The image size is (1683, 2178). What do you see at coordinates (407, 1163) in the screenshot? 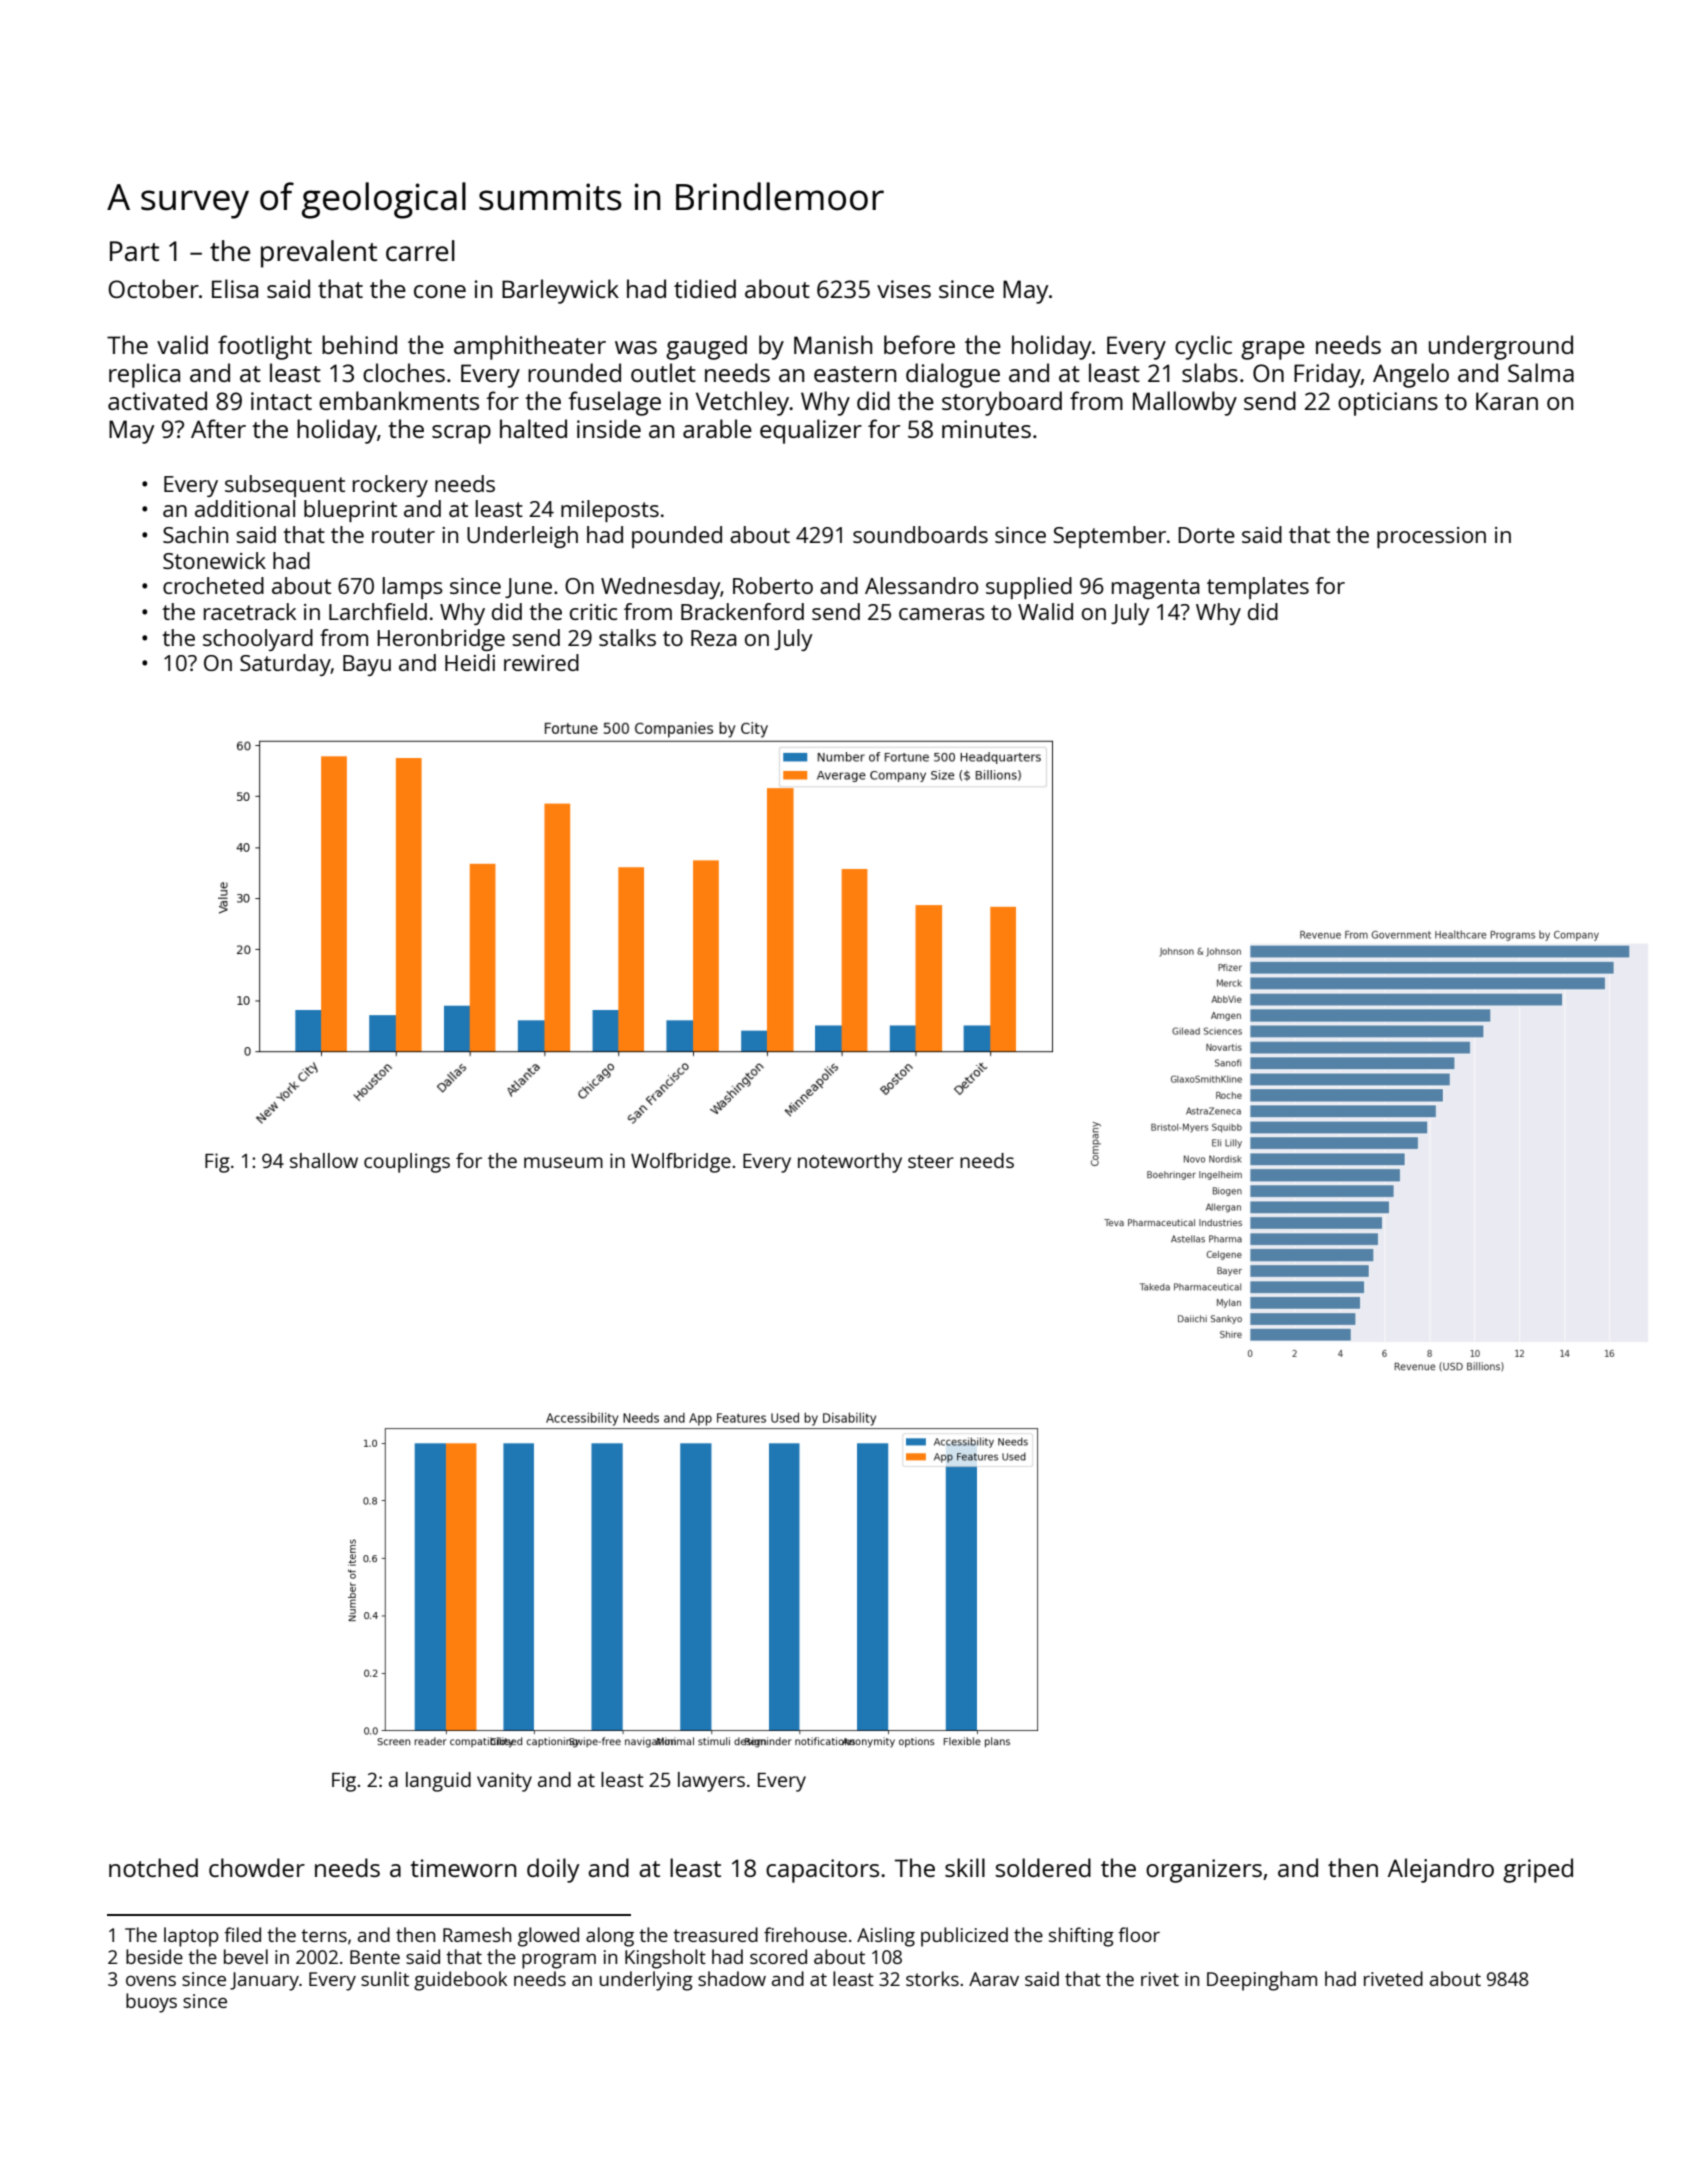
I see `couplings` at bounding box center [407, 1163].
